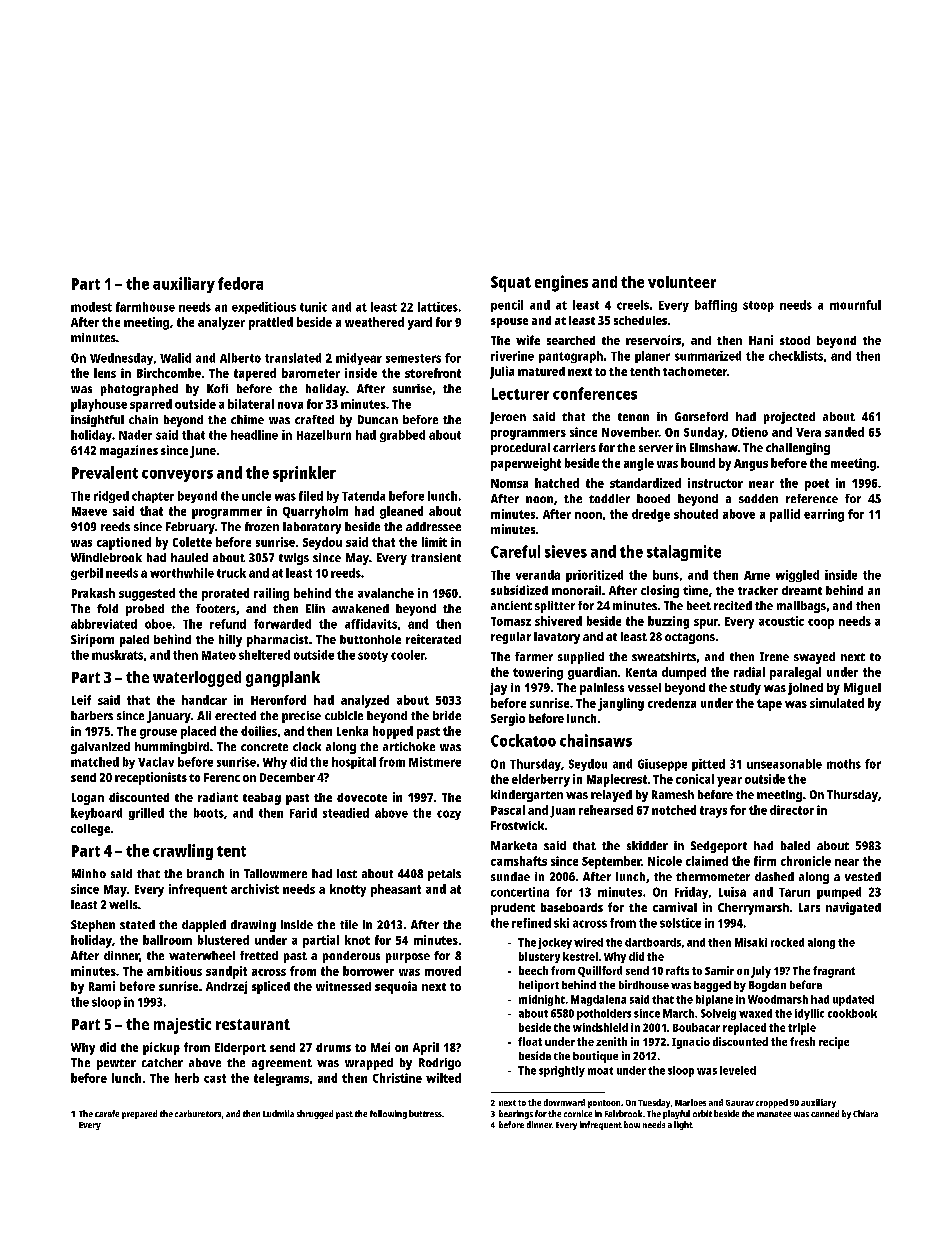  What do you see at coordinates (198, 1113) in the screenshot?
I see `carburetors` at bounding box center [198, 1113].
